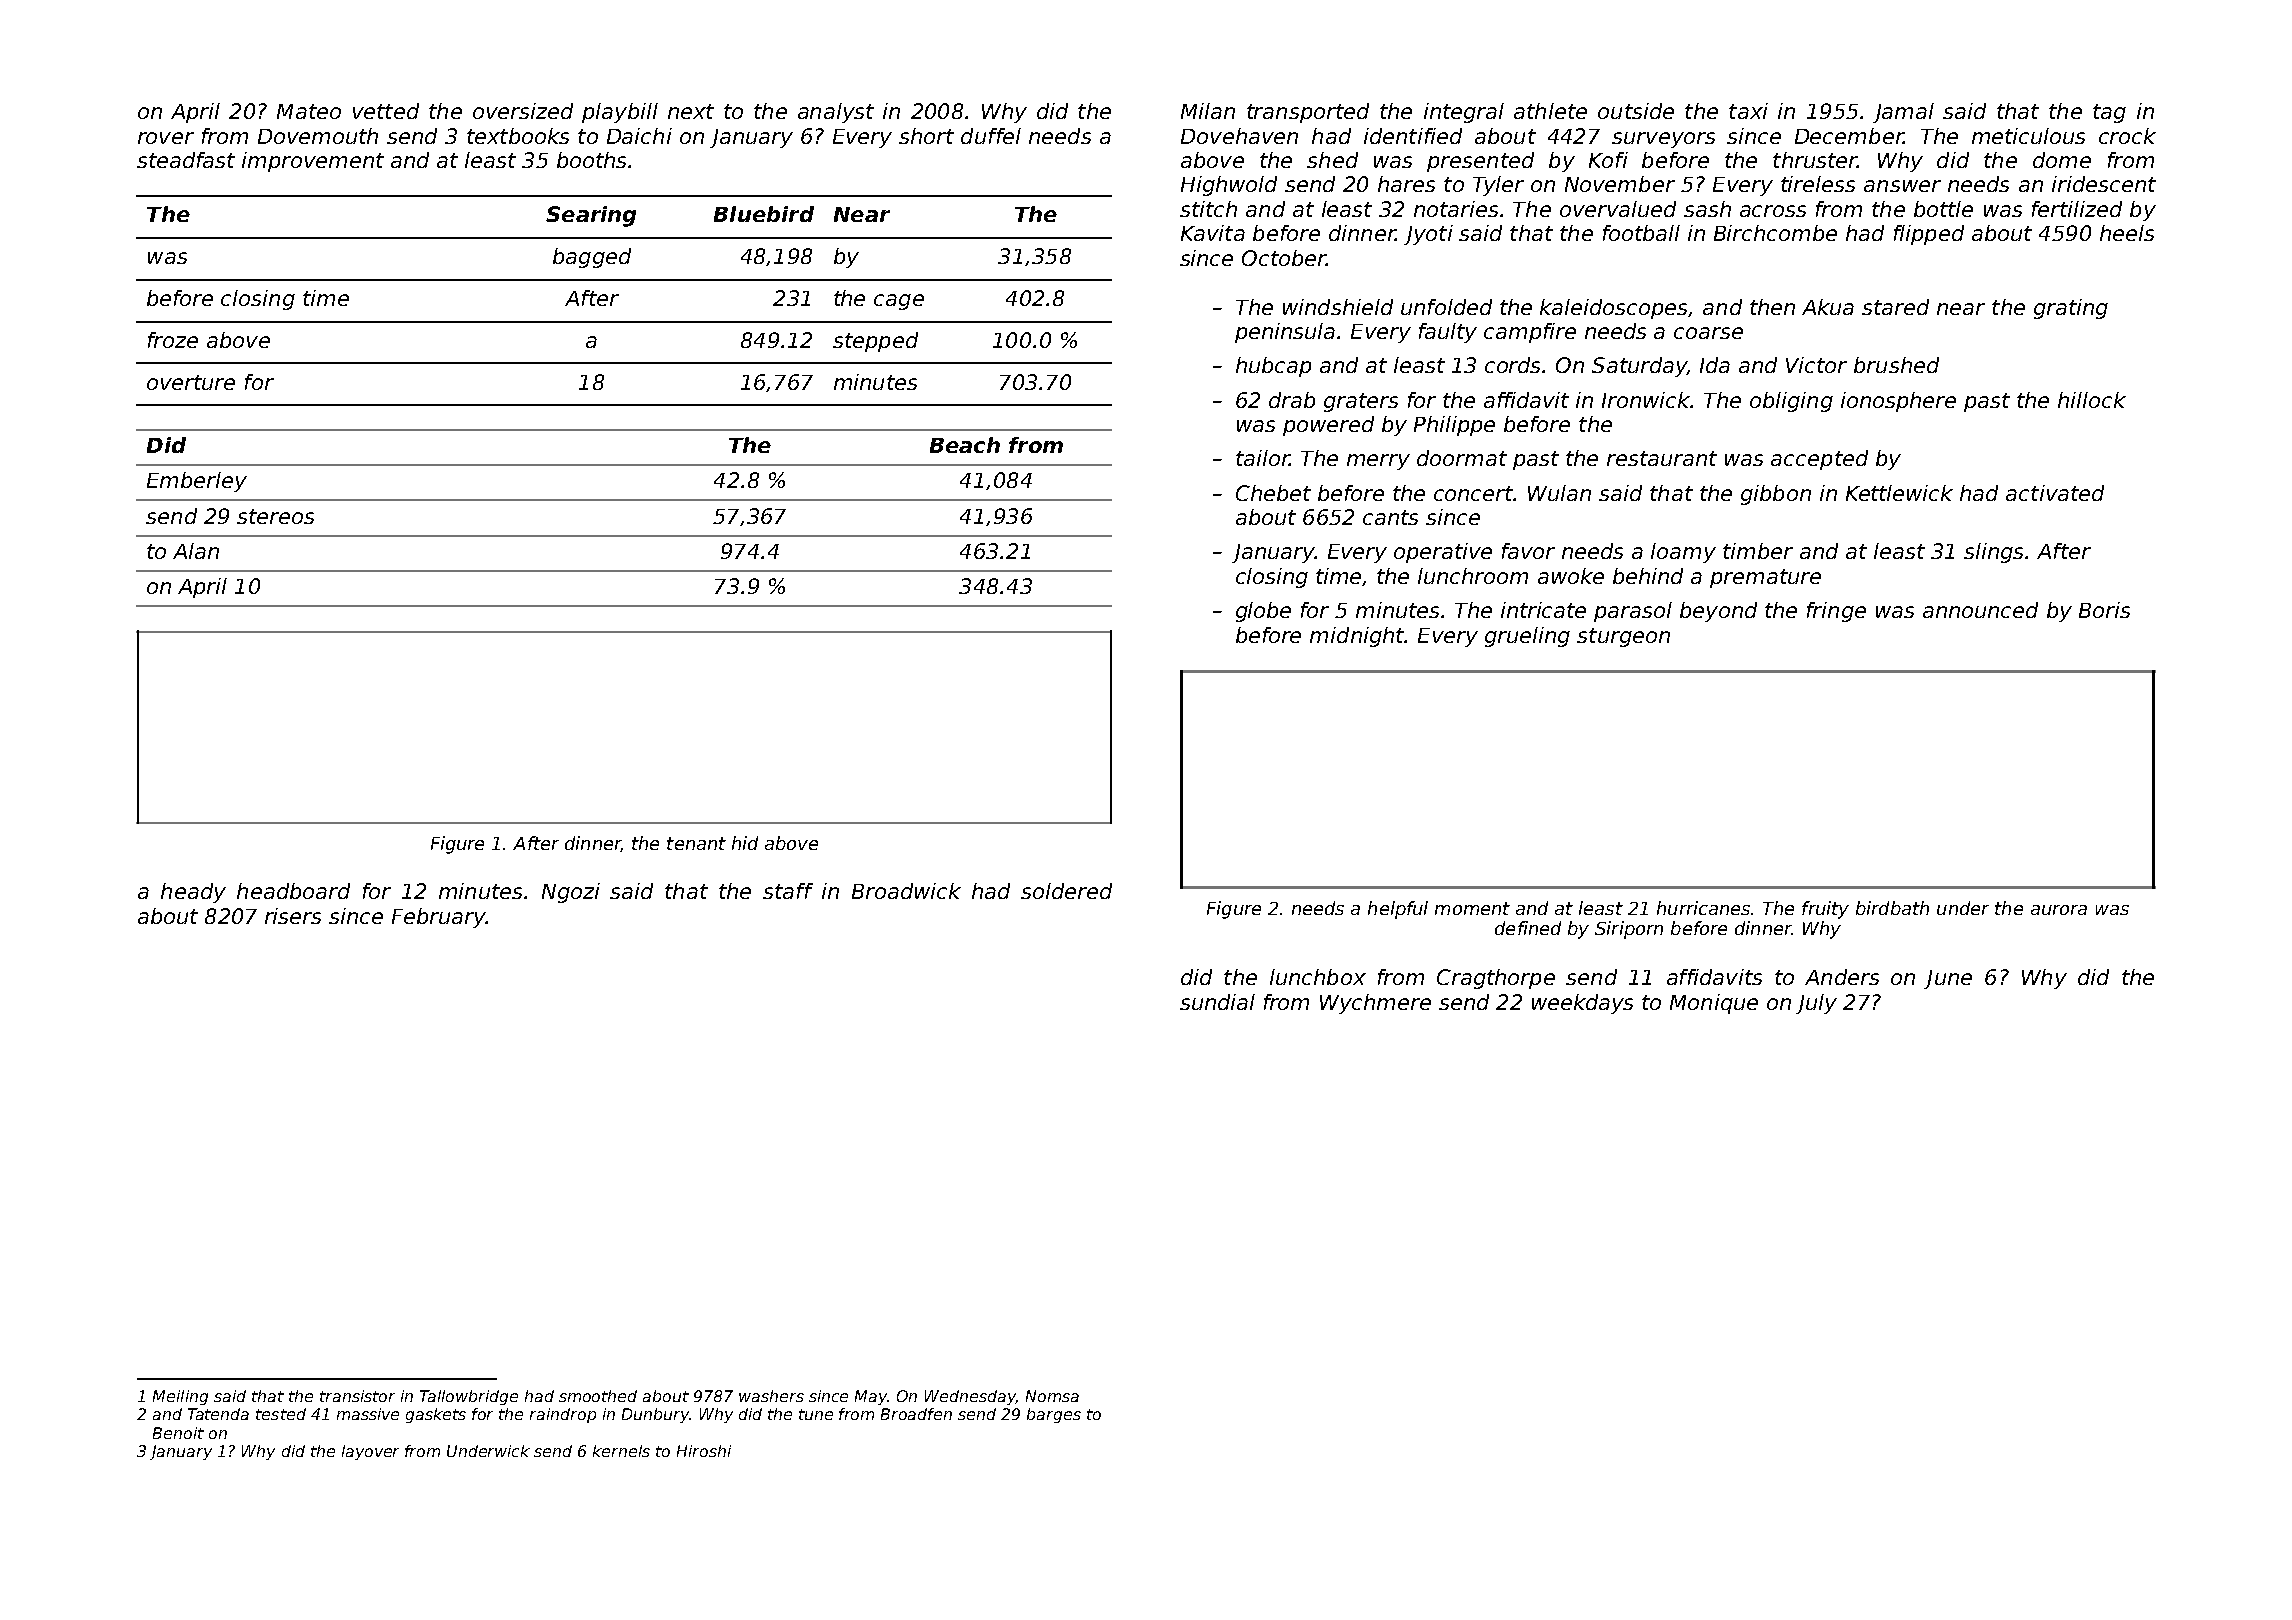 This screenshot has width=2292, height=1620. Describe the element at coordinates (1816, 365) in the screenshot. I see `Victor` at that location.
